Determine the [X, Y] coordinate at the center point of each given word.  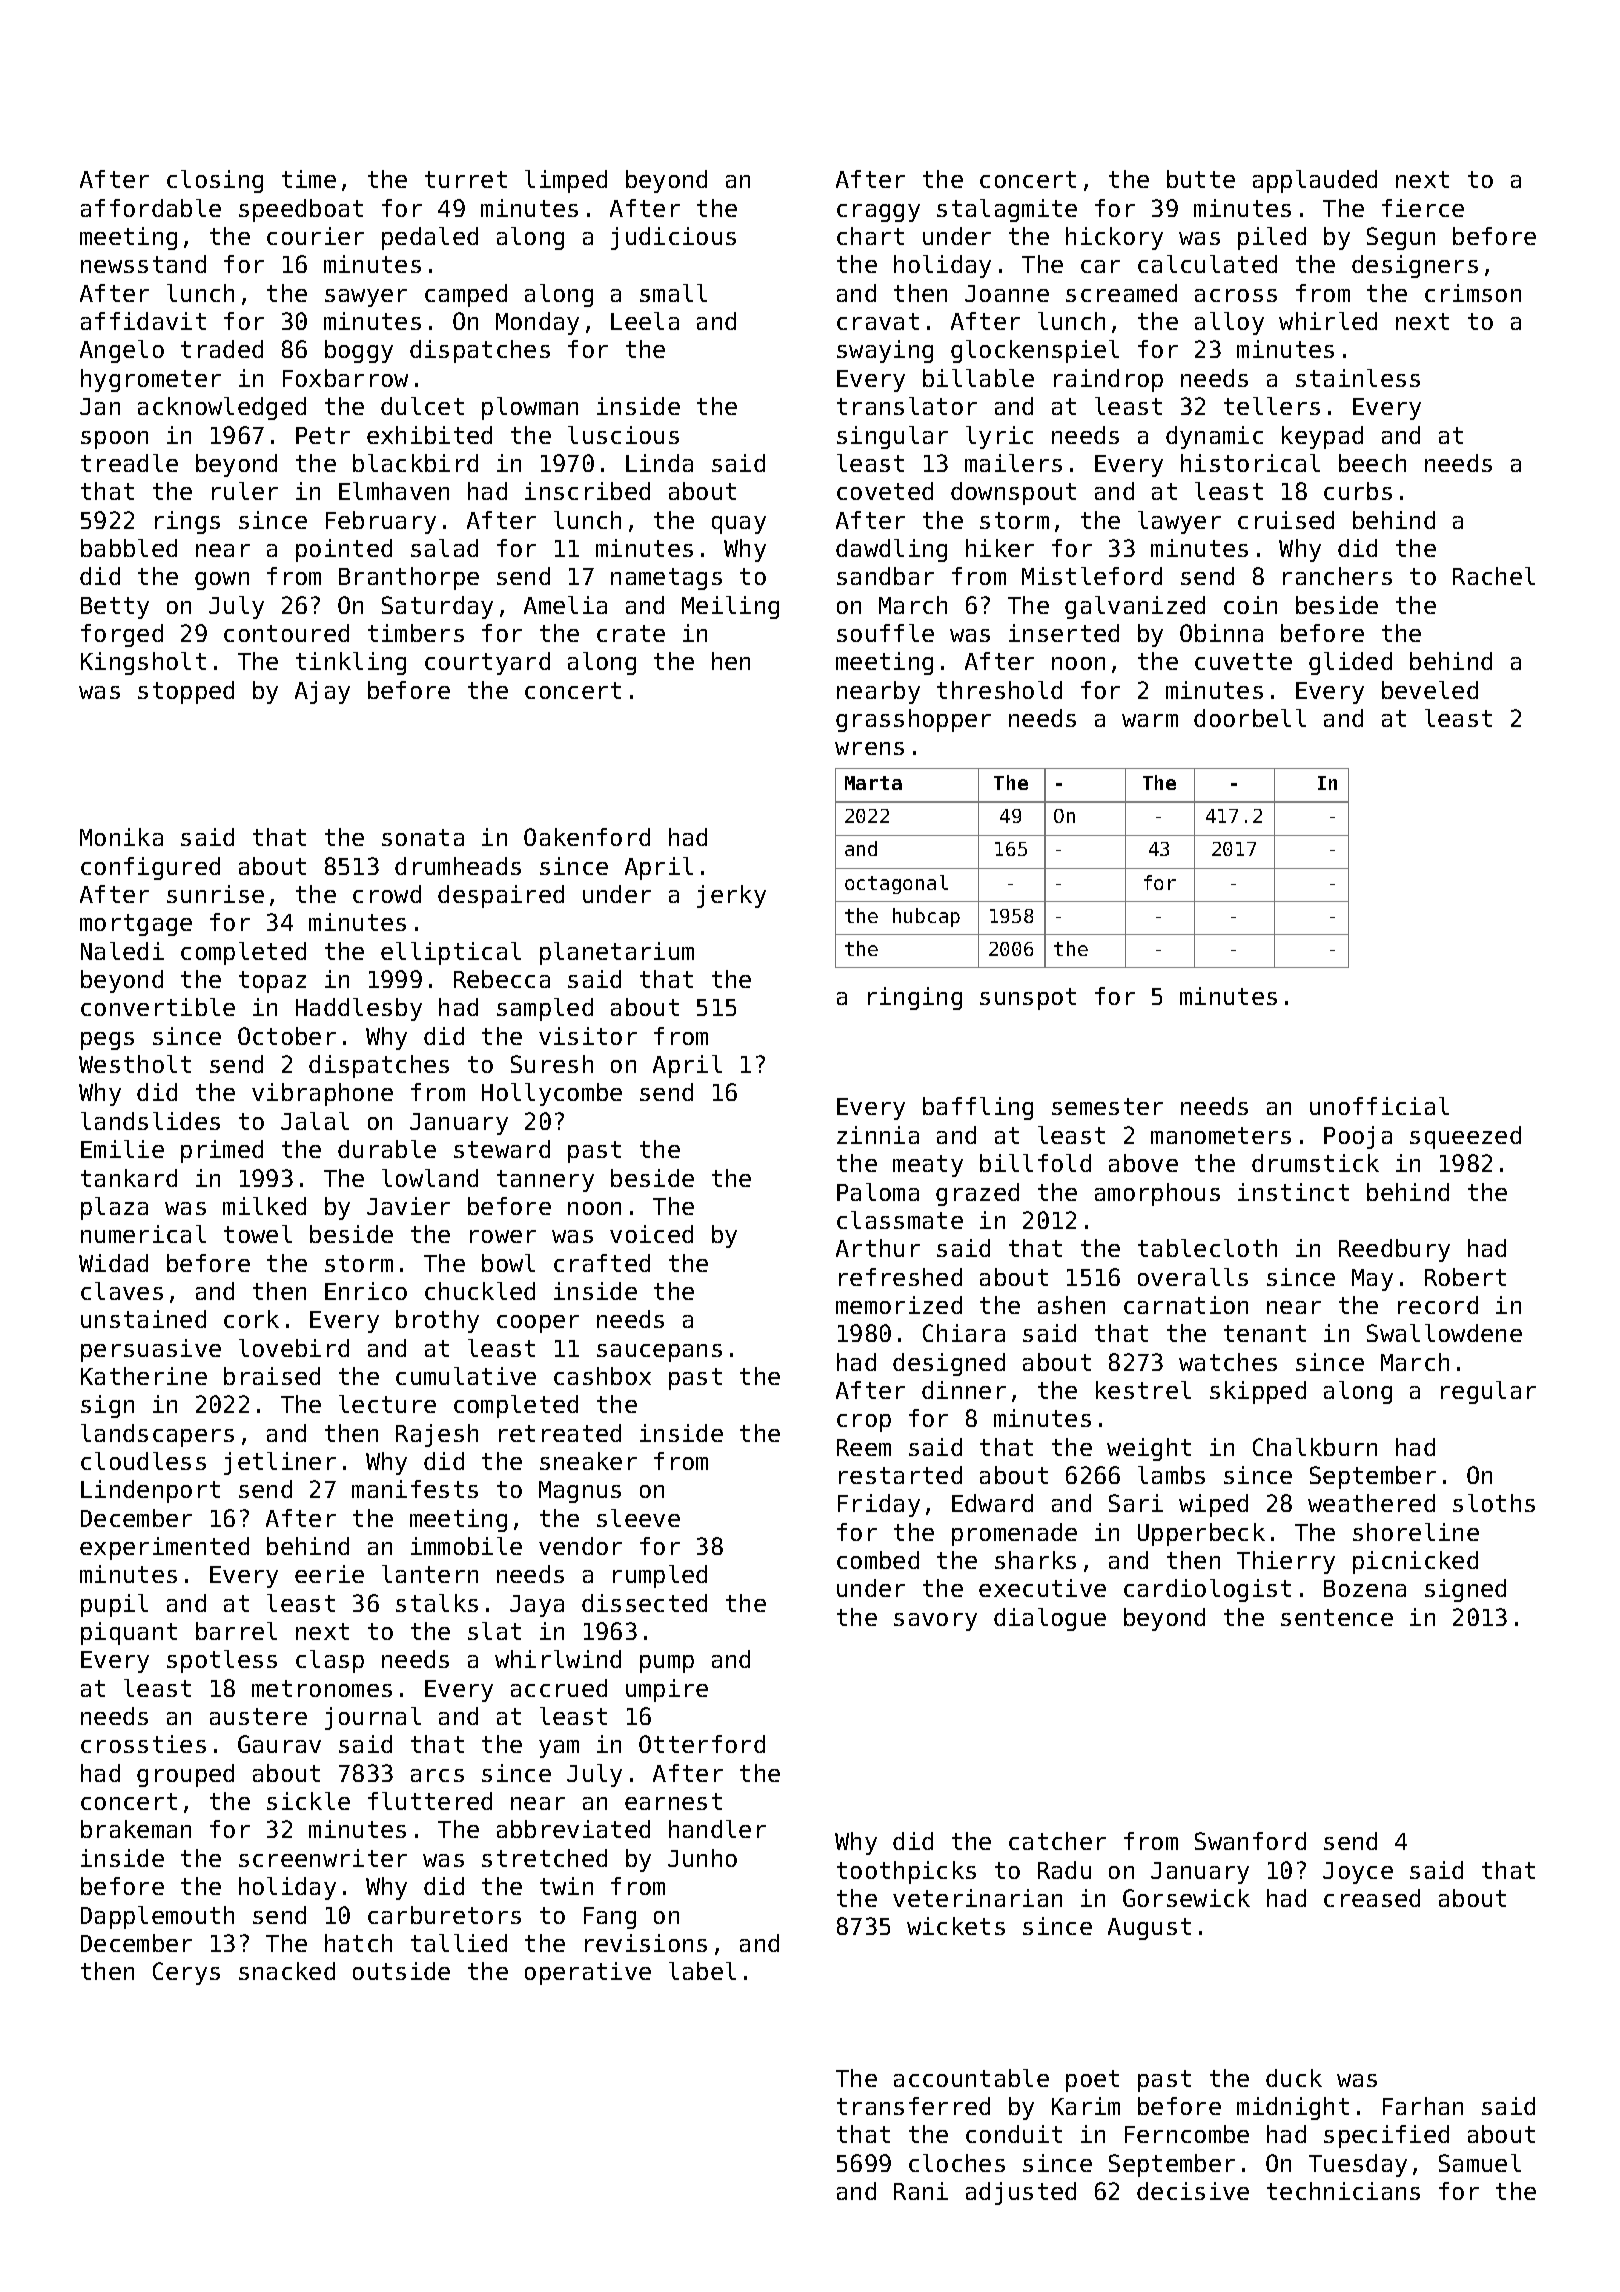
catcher [1057, 1841]
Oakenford [587, 837]
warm [1150, 720]
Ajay [322, 692]
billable [978, 378]
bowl [508, 1263]
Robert [1465, 1277]
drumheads [458, 866]
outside [401, 1971]
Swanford [1250, 1841]
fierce [1423, 208]
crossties [143, 1744]
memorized [899, 1305]
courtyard [487, 663]
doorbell [1250, 718]
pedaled [430, 238]
